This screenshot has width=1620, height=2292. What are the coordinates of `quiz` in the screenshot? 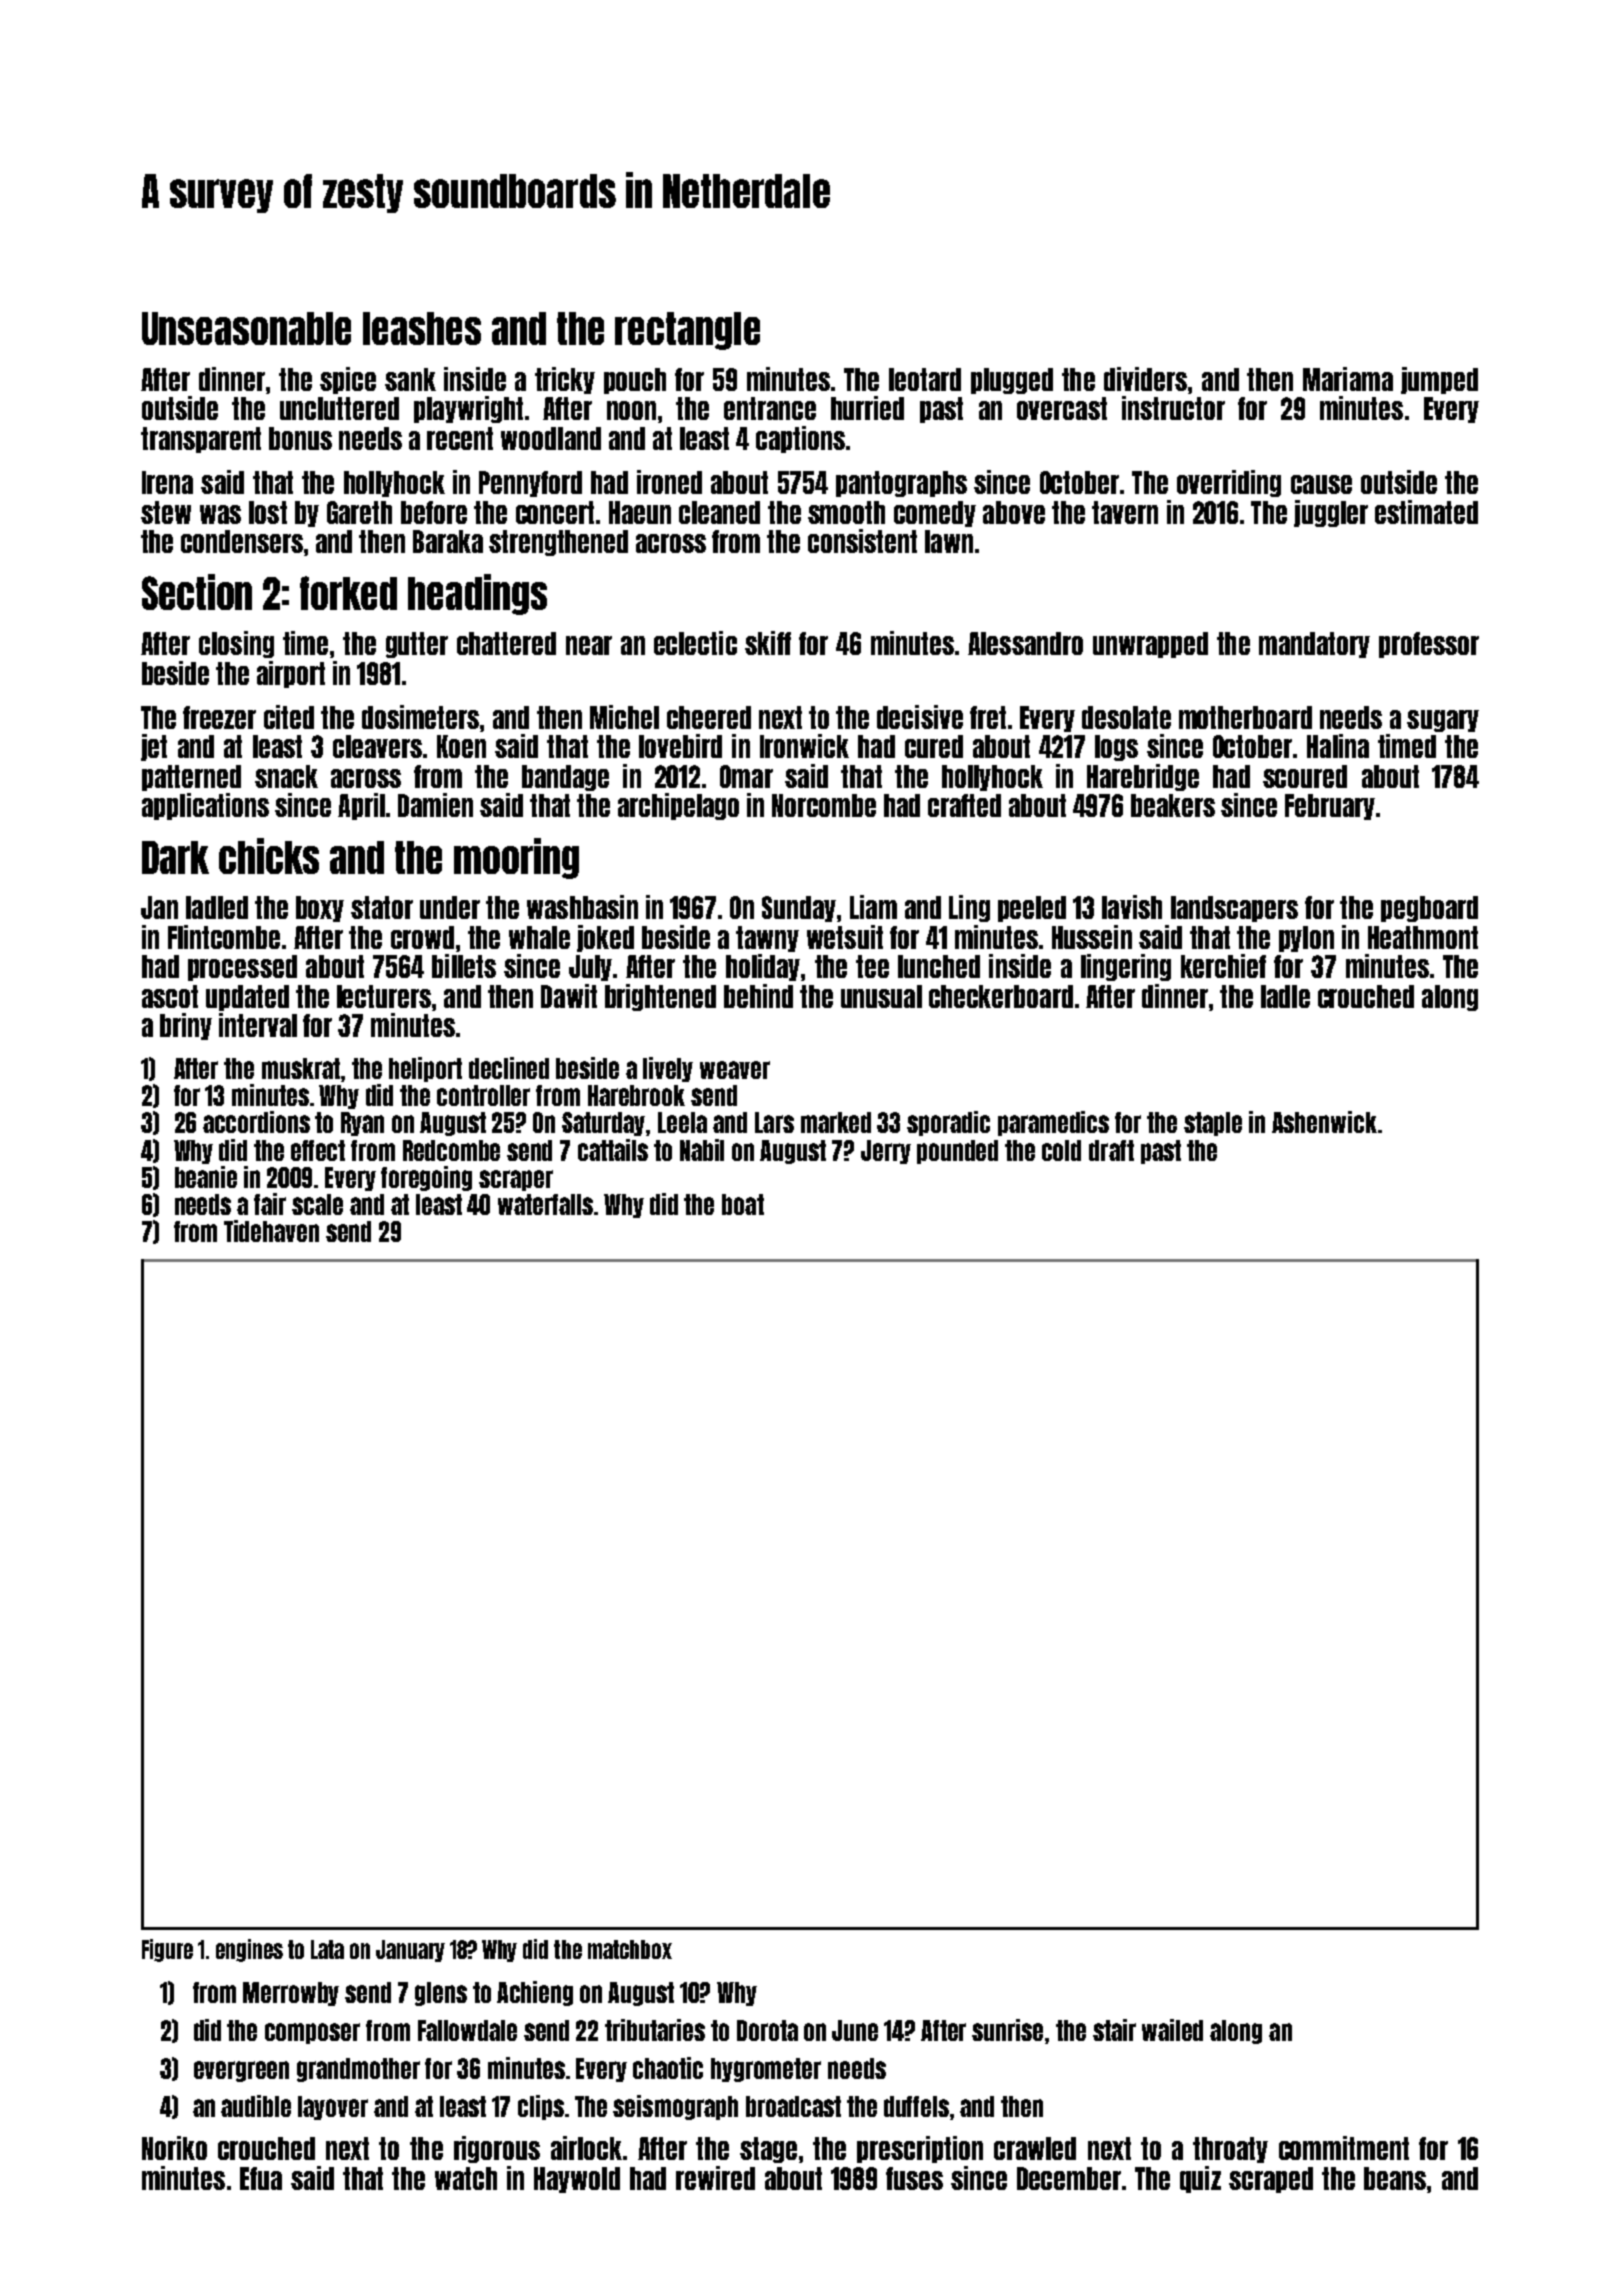 It's located at (1200, 2179).
